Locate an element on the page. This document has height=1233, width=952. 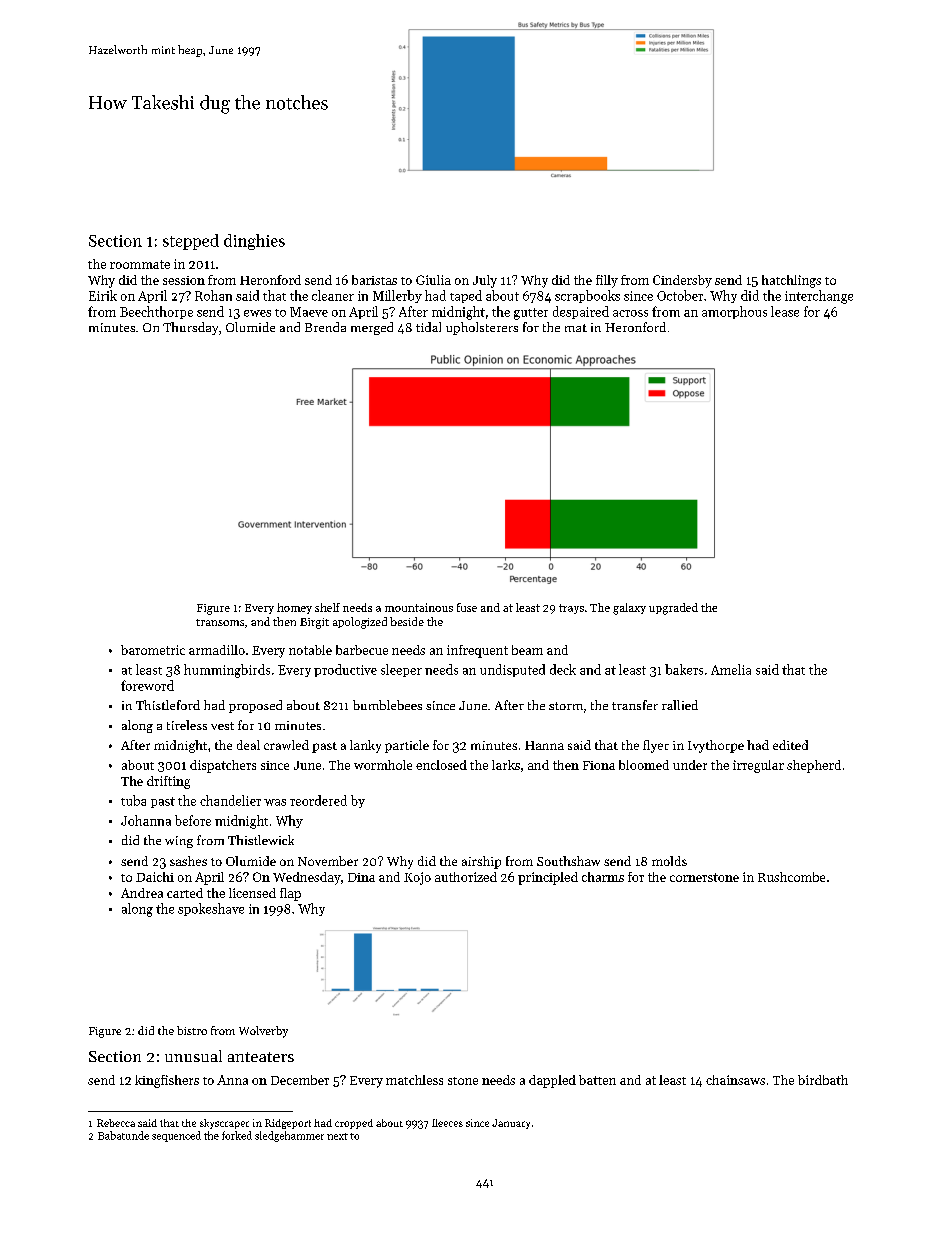
shepherd is located at coordinates (814, 766).
